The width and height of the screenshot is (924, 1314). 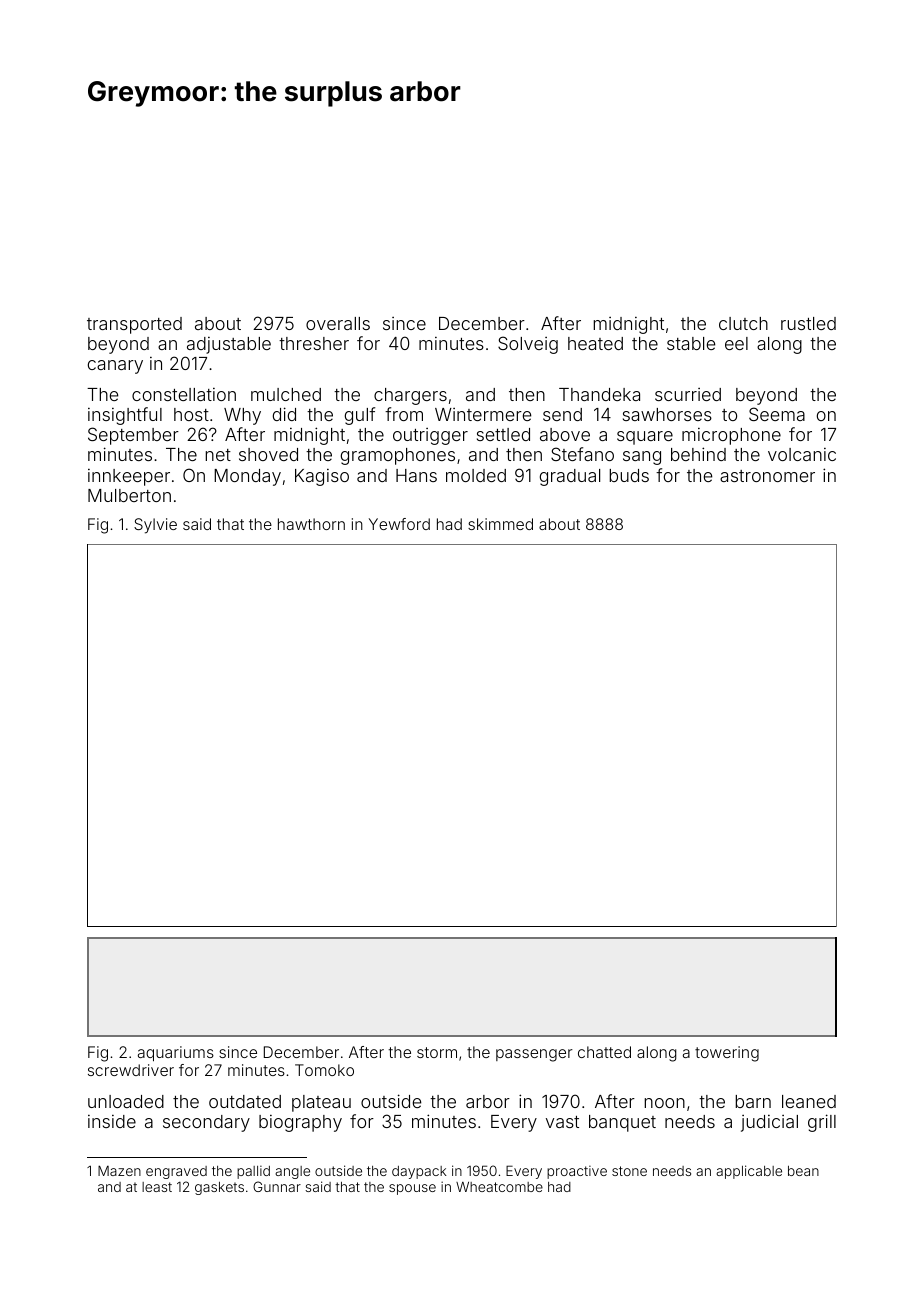 What do you see at coordinates (595, 343) in the screenshot?
I see `heated` at bounding box center [595, 343].
